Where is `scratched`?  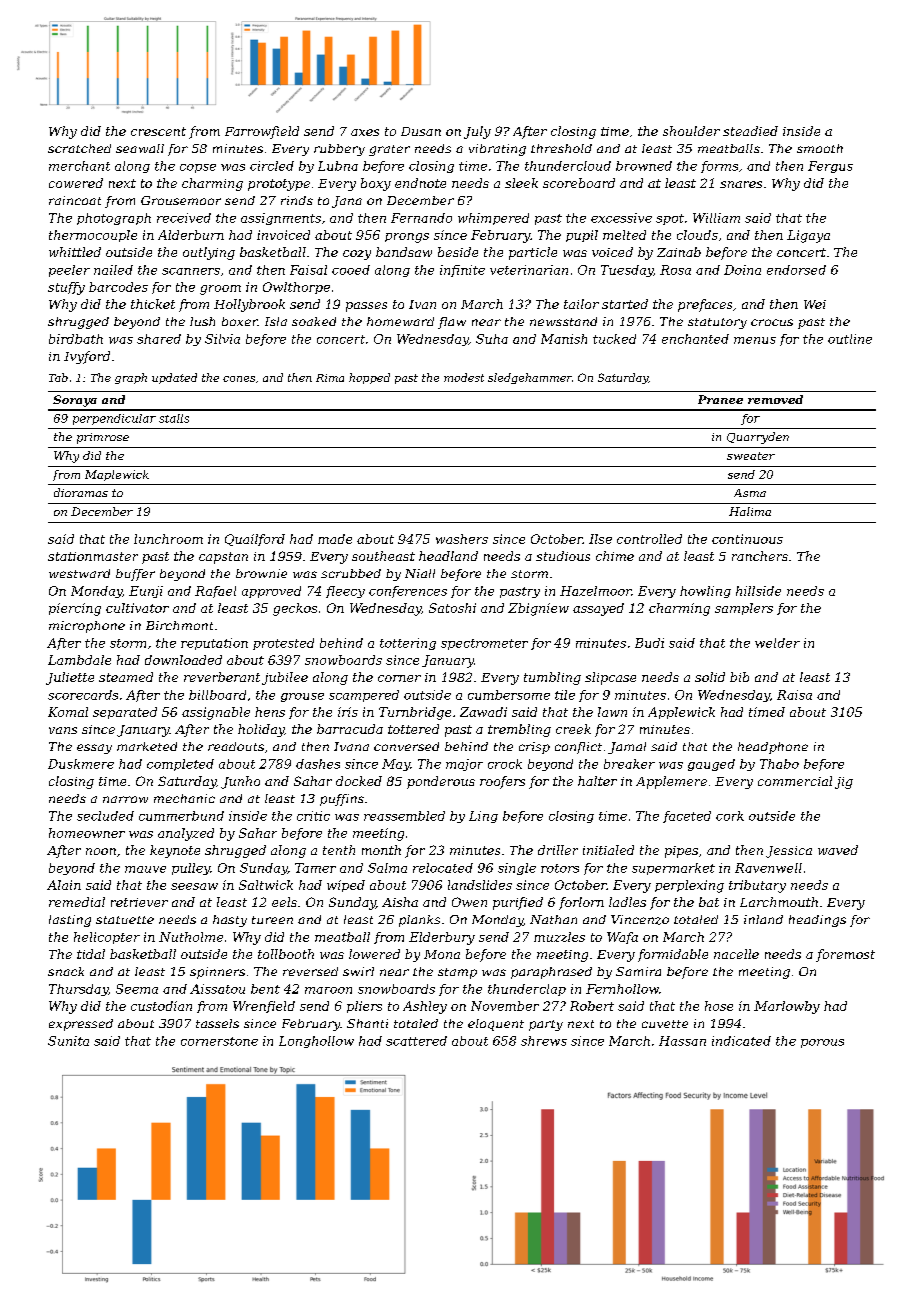 scratched is located at coordinates (79, 148).
